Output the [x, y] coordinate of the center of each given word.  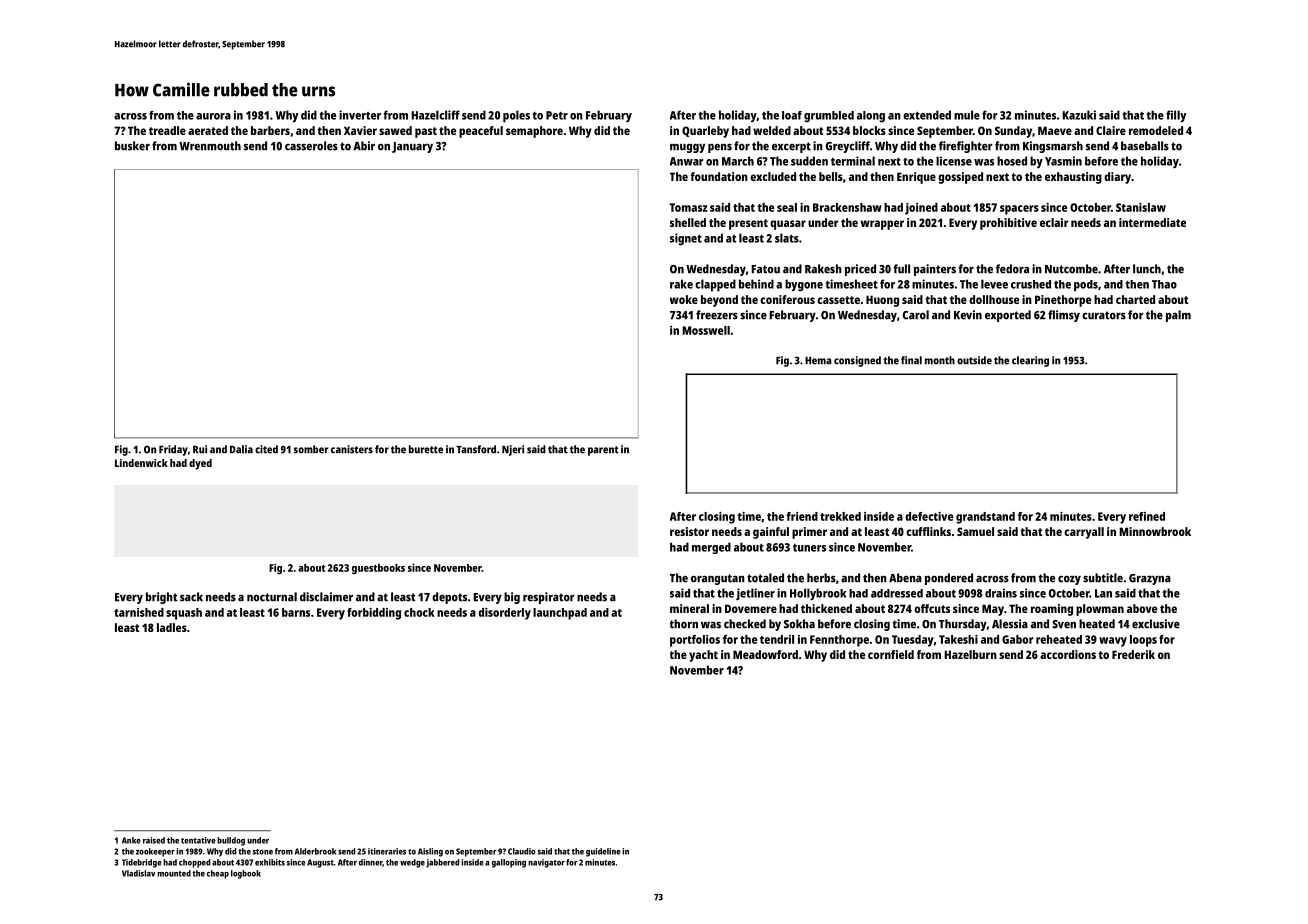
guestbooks [378, 569]
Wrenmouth [210, 146]
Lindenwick [141, 463]
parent [603, 451]
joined [921, 209]
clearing [1030, 361]
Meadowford [765, 654]
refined [1147, 516]
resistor [689, 531]
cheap [218, 874]
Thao [1164, 284]
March [738, 161]
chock [419, 612]
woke [684, 299]
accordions [1068, 654]
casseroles [311, 146]
